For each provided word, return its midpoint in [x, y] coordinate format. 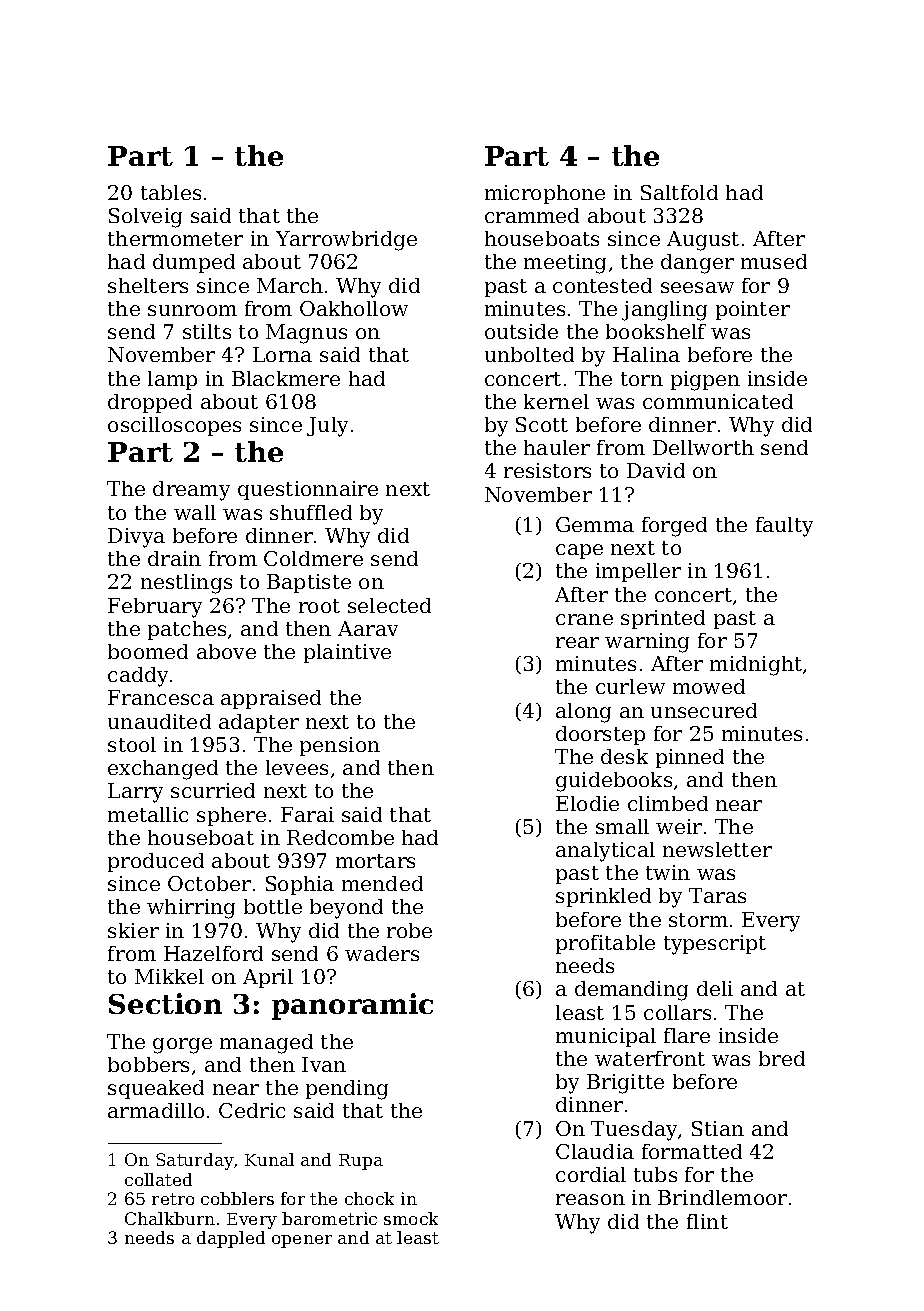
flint [707, 1221]
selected [389, 605]
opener [302, 1241]
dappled [231, 1239]
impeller [638, 572]
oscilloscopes [174, 426]
